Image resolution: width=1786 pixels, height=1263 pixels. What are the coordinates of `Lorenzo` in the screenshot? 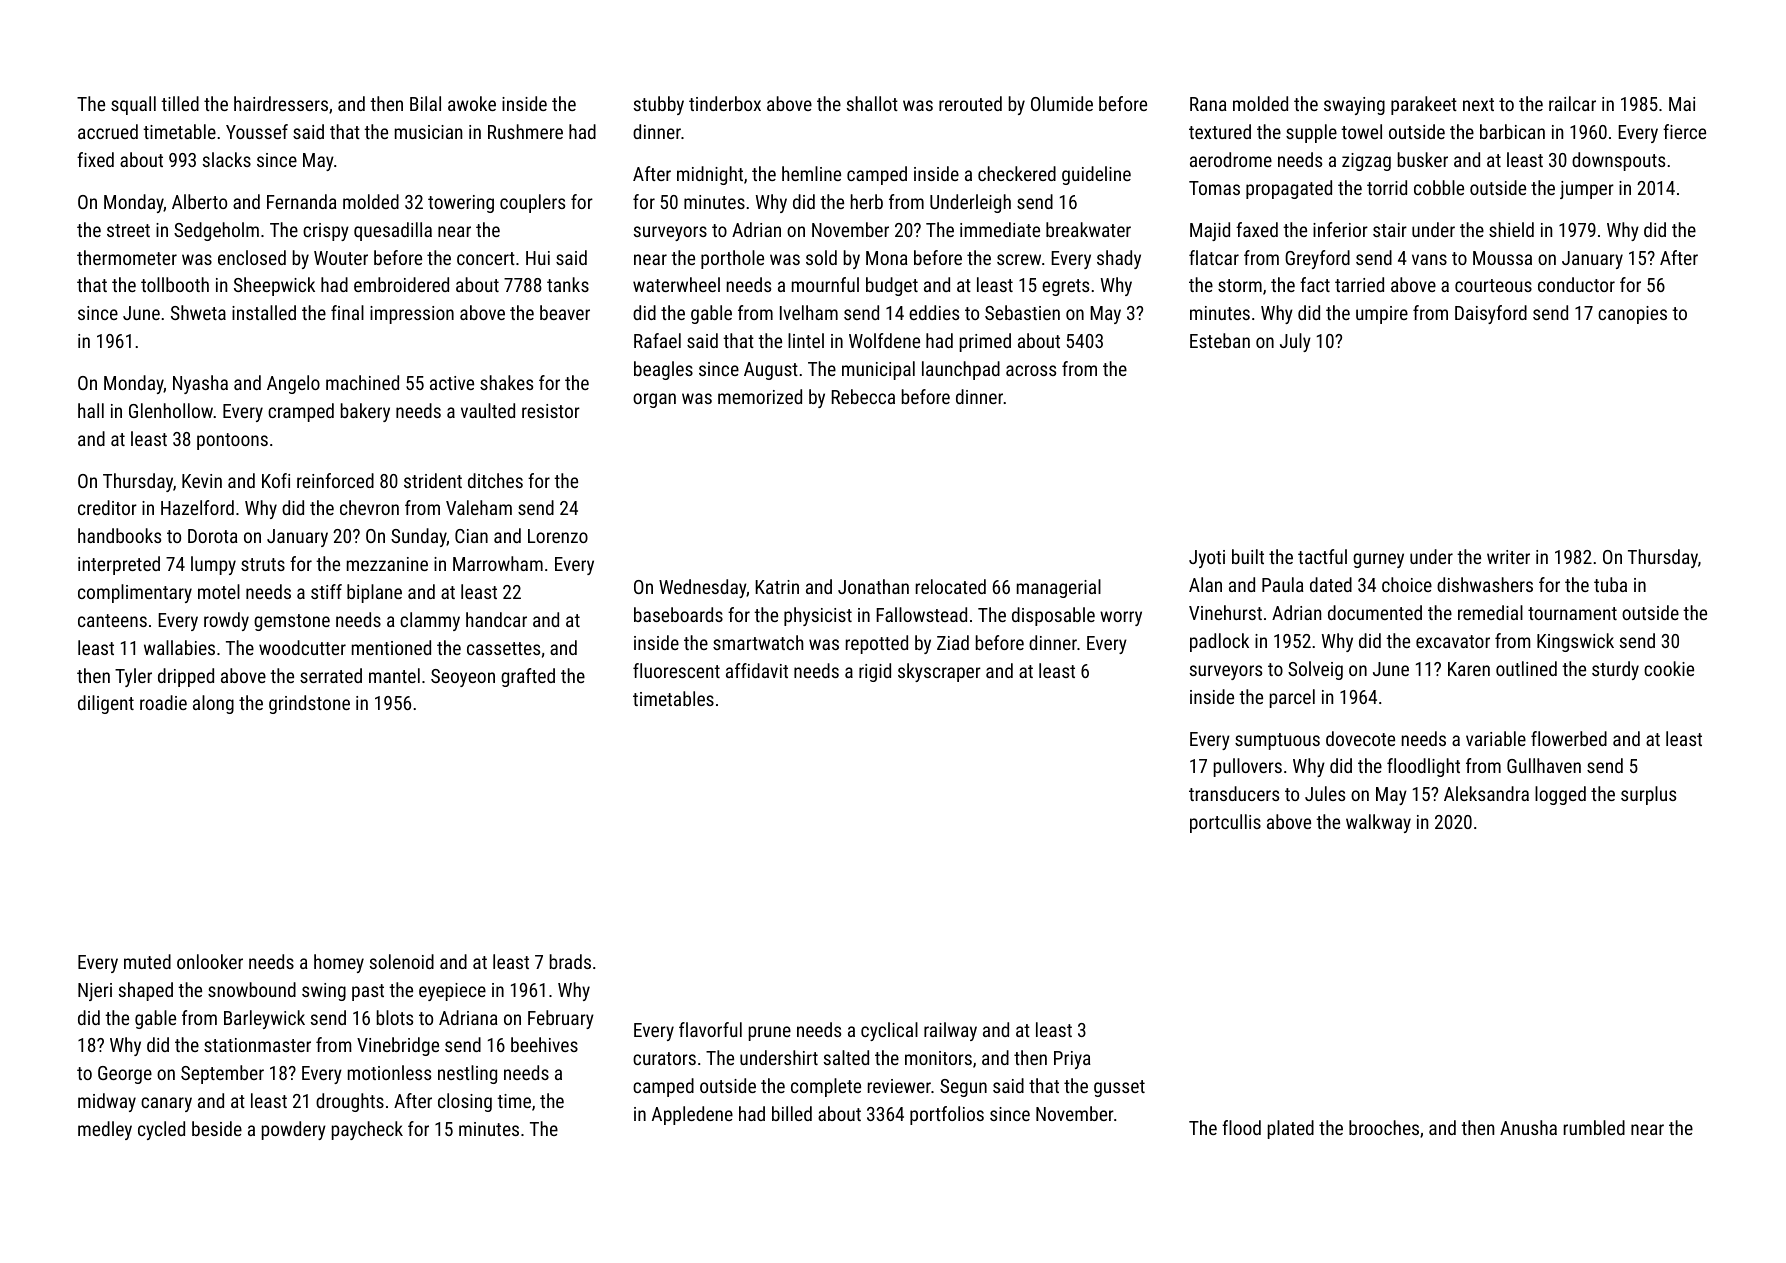 It's located at (558, 536).
